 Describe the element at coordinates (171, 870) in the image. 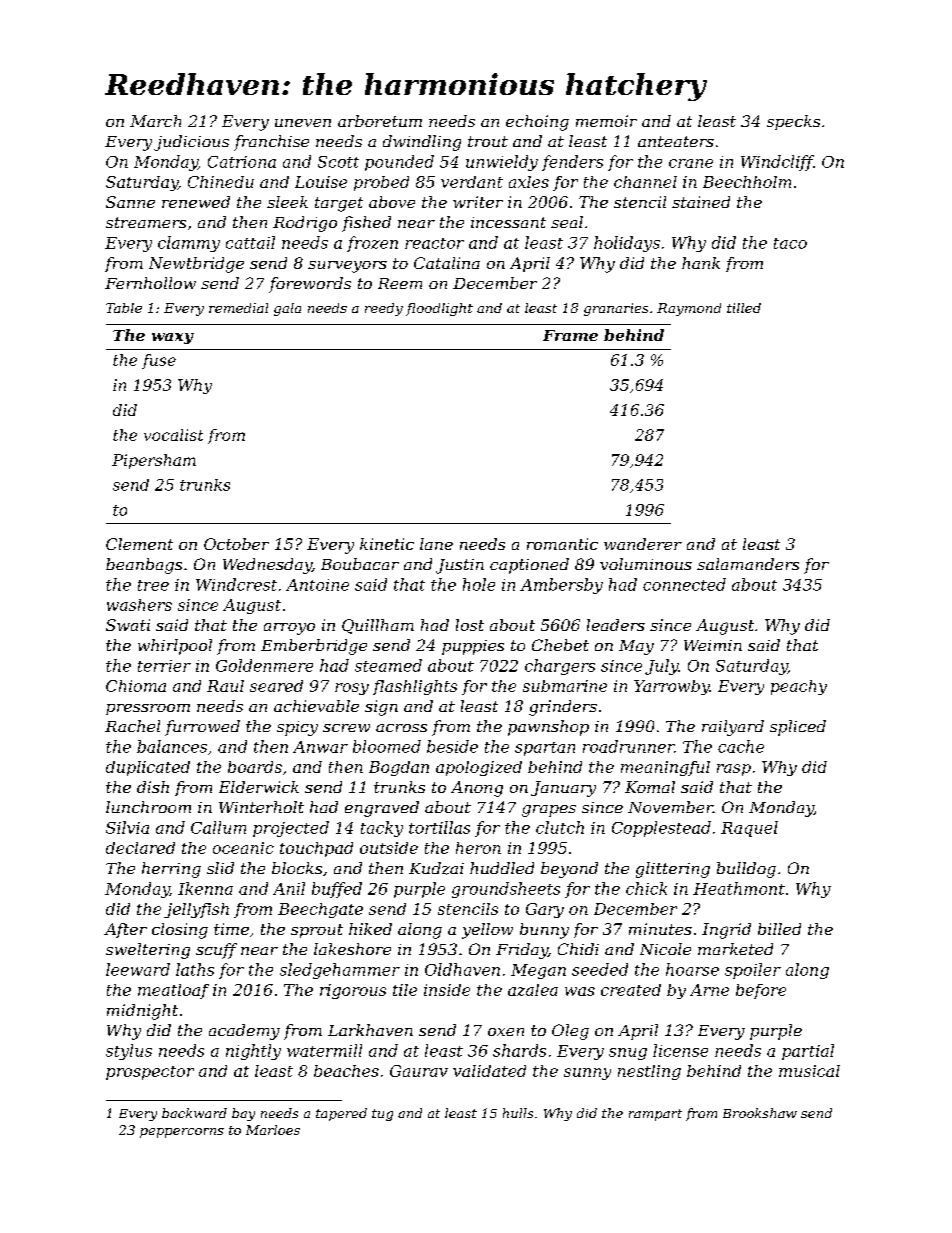

I see `herring` at that location.
